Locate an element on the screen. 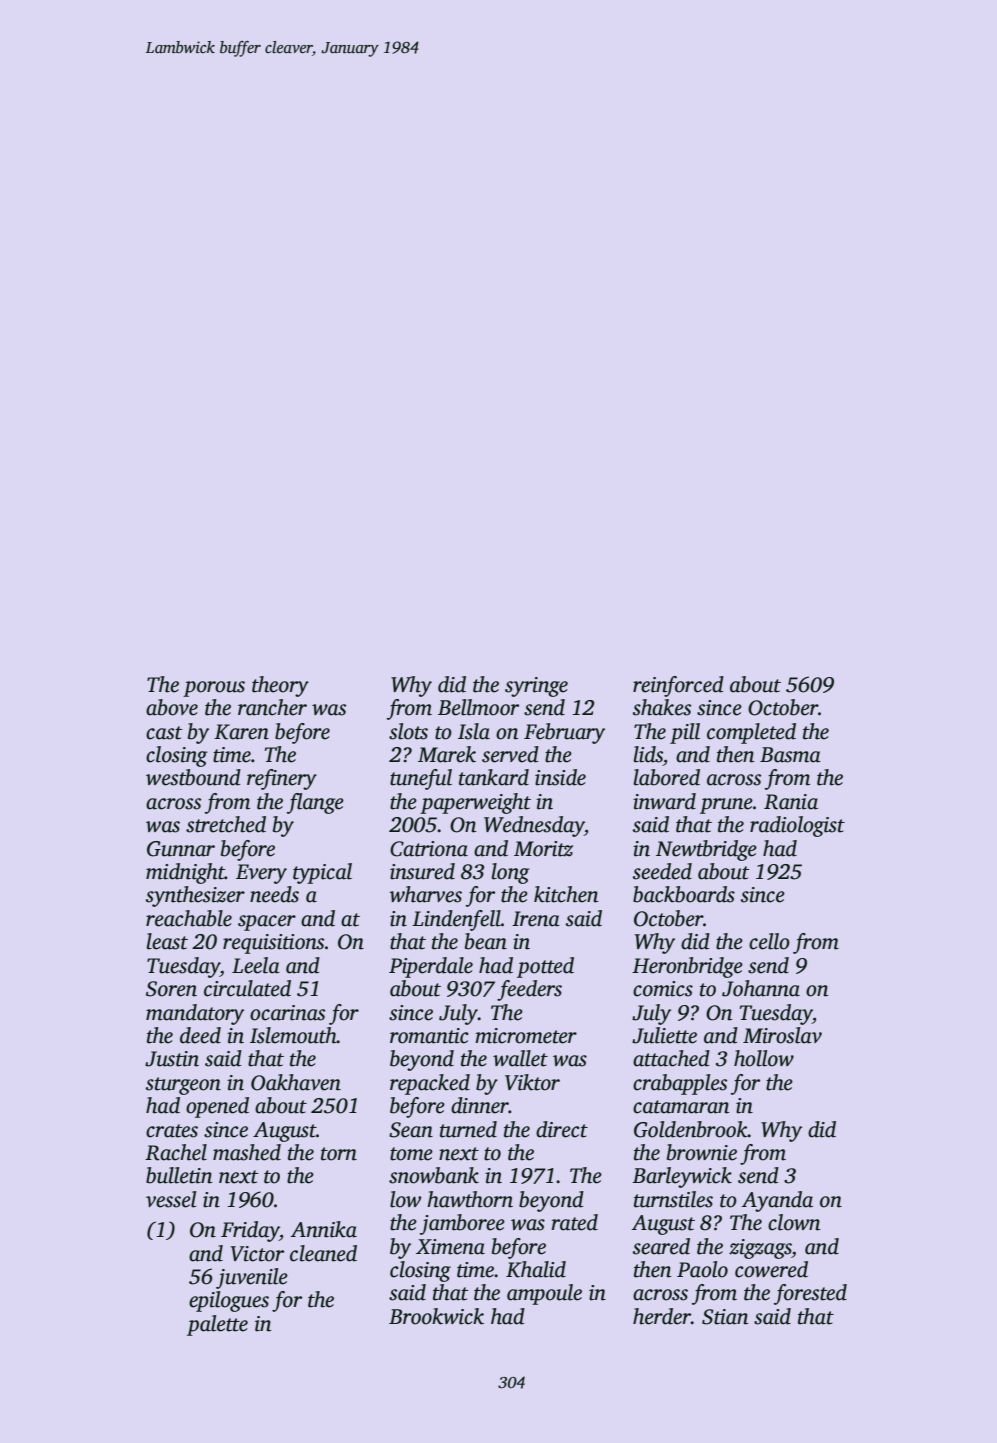 This screenshot has height=1443, width=997. February is located at coordinates (564, 733).
